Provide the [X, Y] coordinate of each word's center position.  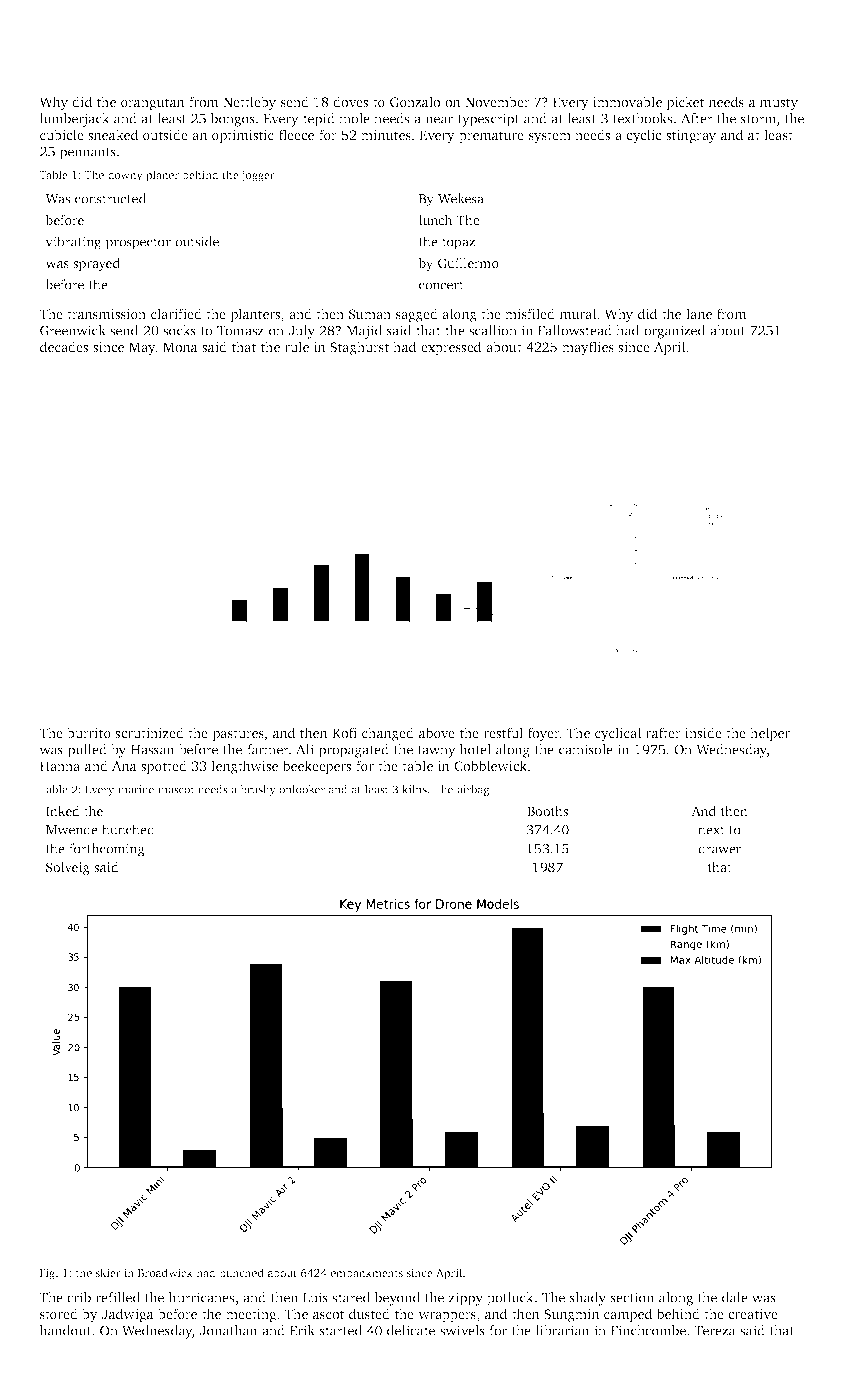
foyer [544, 734]
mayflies [588, 348]
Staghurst [359, 348]
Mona [180, 347]
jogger [258, 176]
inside [703, 732]
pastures [238, 735]
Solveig [68, 868]
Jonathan [229, 1330]
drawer [719, 848]
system [550, 137]
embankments [367, 1272]
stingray [691, 137]
